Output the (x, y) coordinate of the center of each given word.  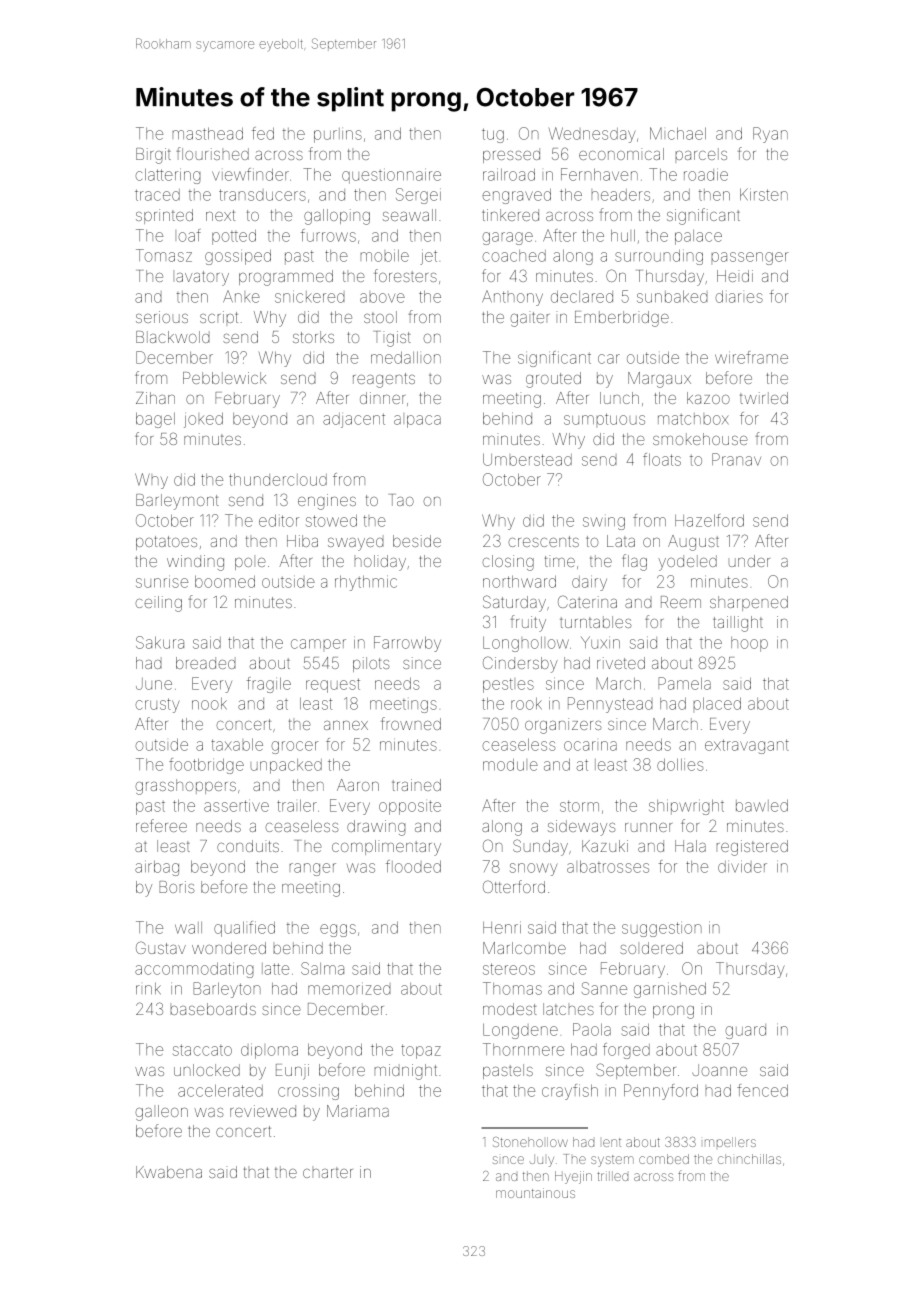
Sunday (540, 847)
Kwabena (169, 1172)
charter (328, 1172)
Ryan (770, 135)
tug (493, 135)
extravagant (747, 746)
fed (263, 133)
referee (161, 825)
